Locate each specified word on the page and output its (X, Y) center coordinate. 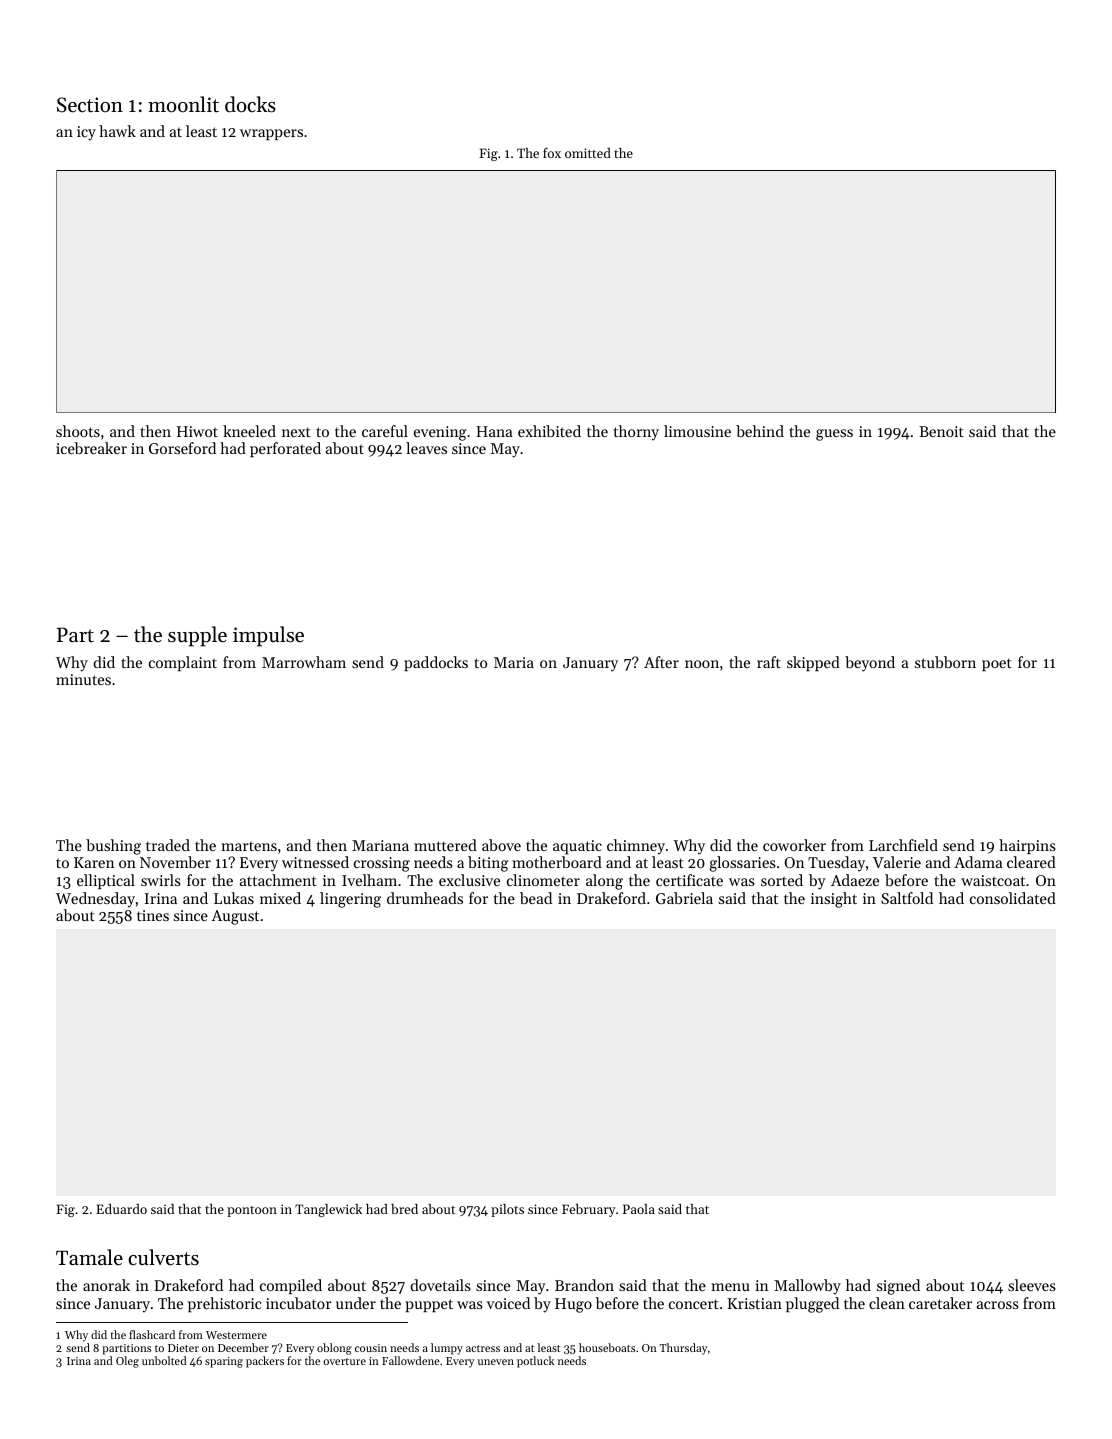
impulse (268, 636)
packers (265, 1362)
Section (90, 105)
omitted (588, 153)
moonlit (183, 104)
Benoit (941, 431)
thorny (636, 433)
